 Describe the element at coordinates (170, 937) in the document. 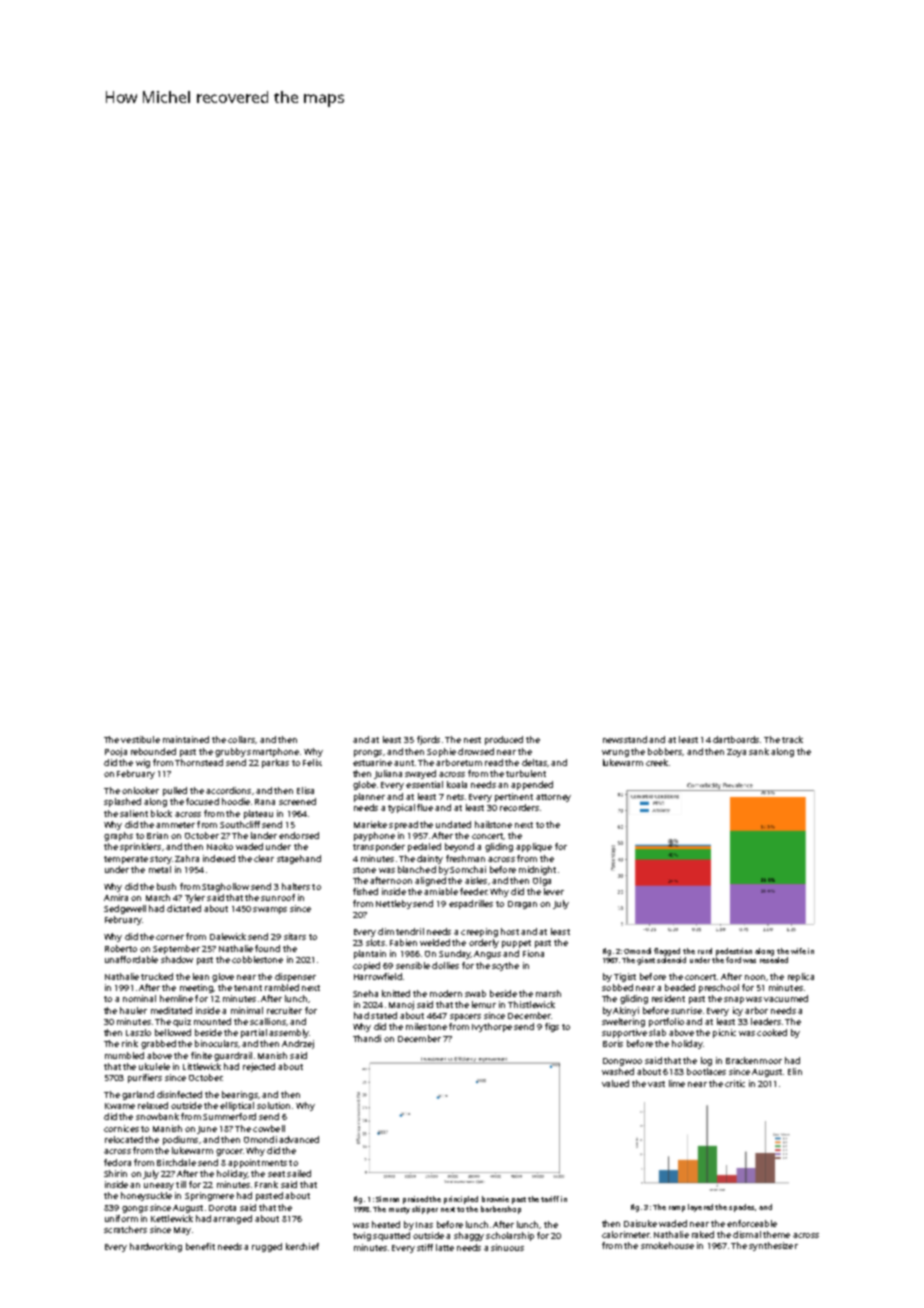

I see `corner` at that location.
